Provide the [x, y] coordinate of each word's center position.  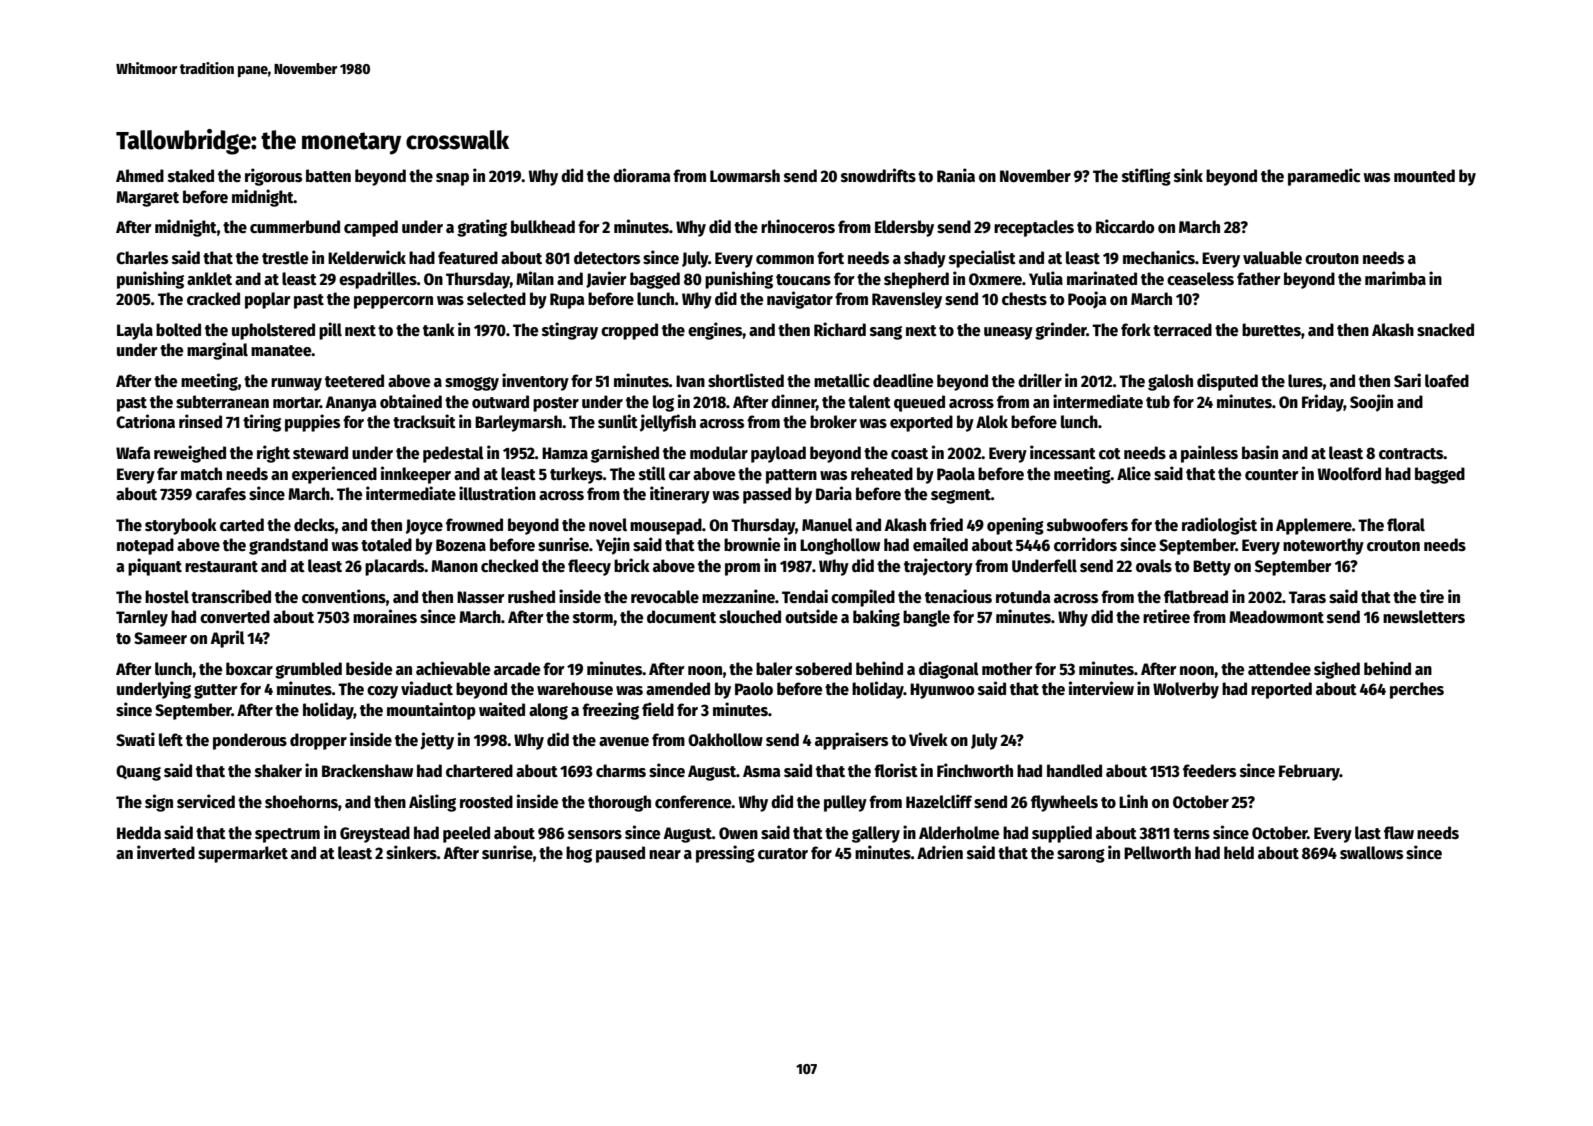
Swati [135, 739]
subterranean [222, 402]
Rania [956, 175]
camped [371, 228]
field [658, 709]
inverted [166, 852]
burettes [1271, 330]
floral [1406, 525]
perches [1417, 690]
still [652, 473]
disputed [1227, 382]
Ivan [690, 381]
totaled [386, 545]
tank [439, 330]
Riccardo [1125, 226]
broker [833, 422]
